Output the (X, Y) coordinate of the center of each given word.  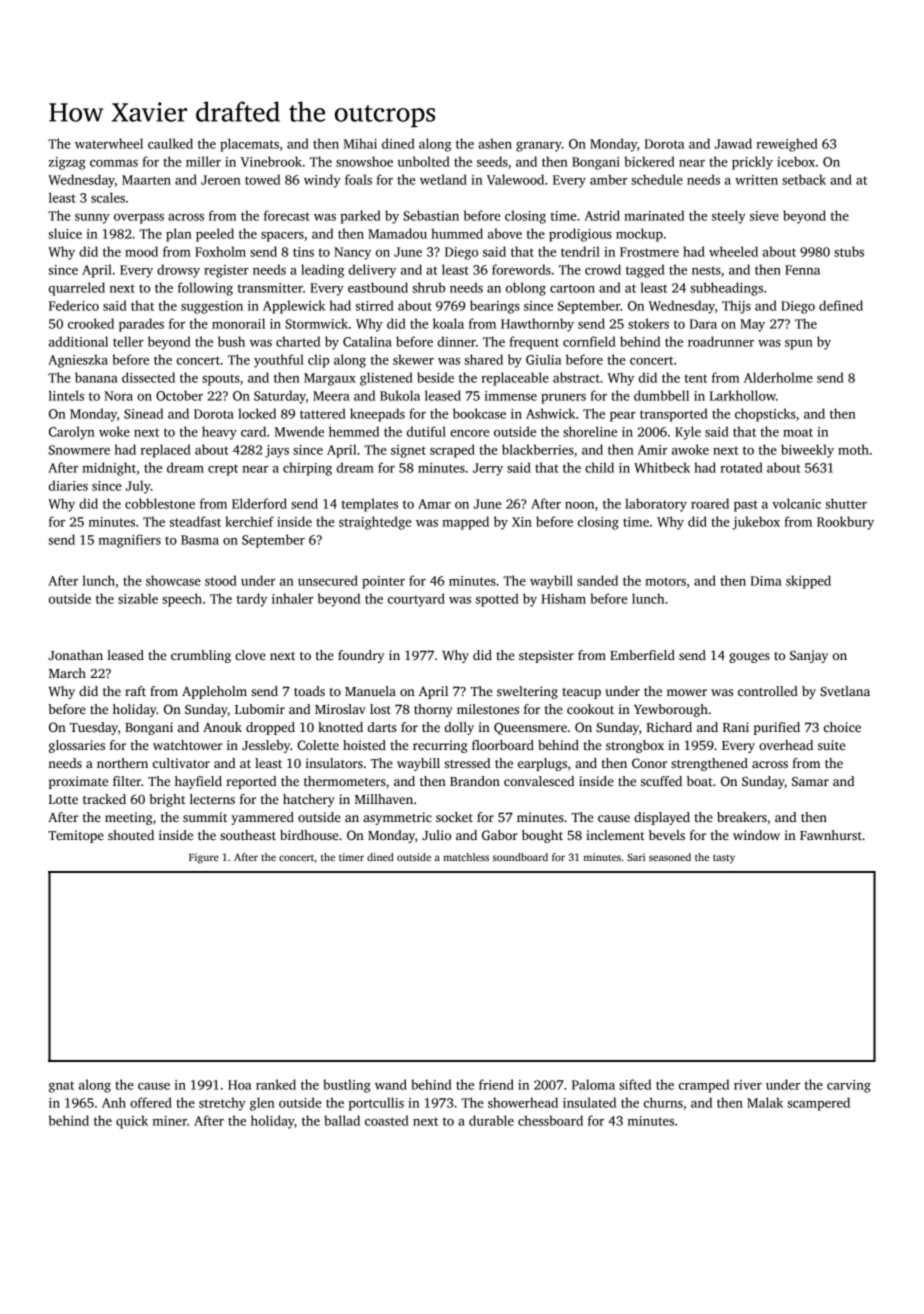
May (752, 325)
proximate (78, 782)
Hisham (563, 598)
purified (777, 728)
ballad (342, 1120)
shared (484, 359)
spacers (282, 237)
